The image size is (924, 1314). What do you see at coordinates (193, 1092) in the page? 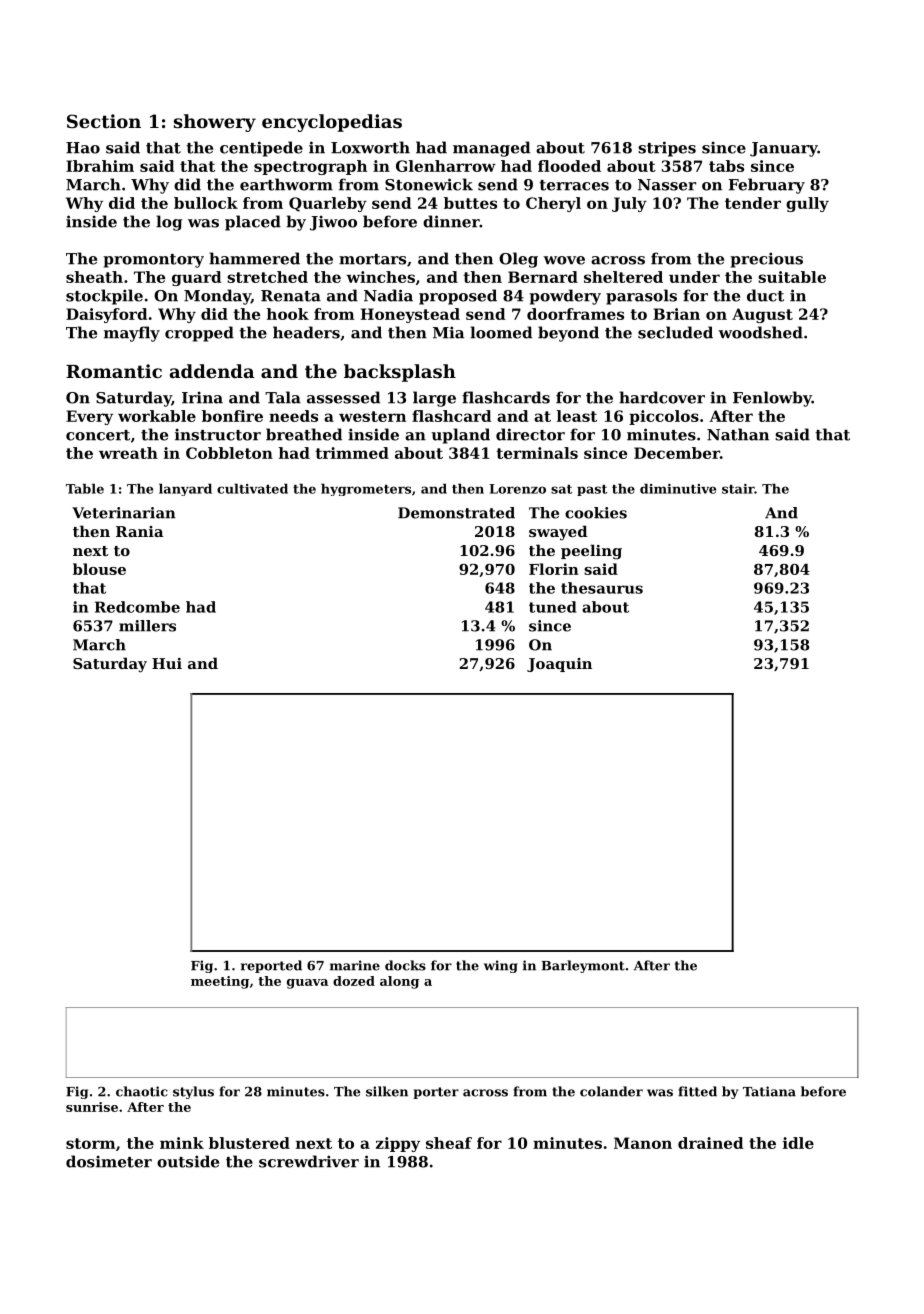
I see `stylus` at bounding box center [193, 1092].
